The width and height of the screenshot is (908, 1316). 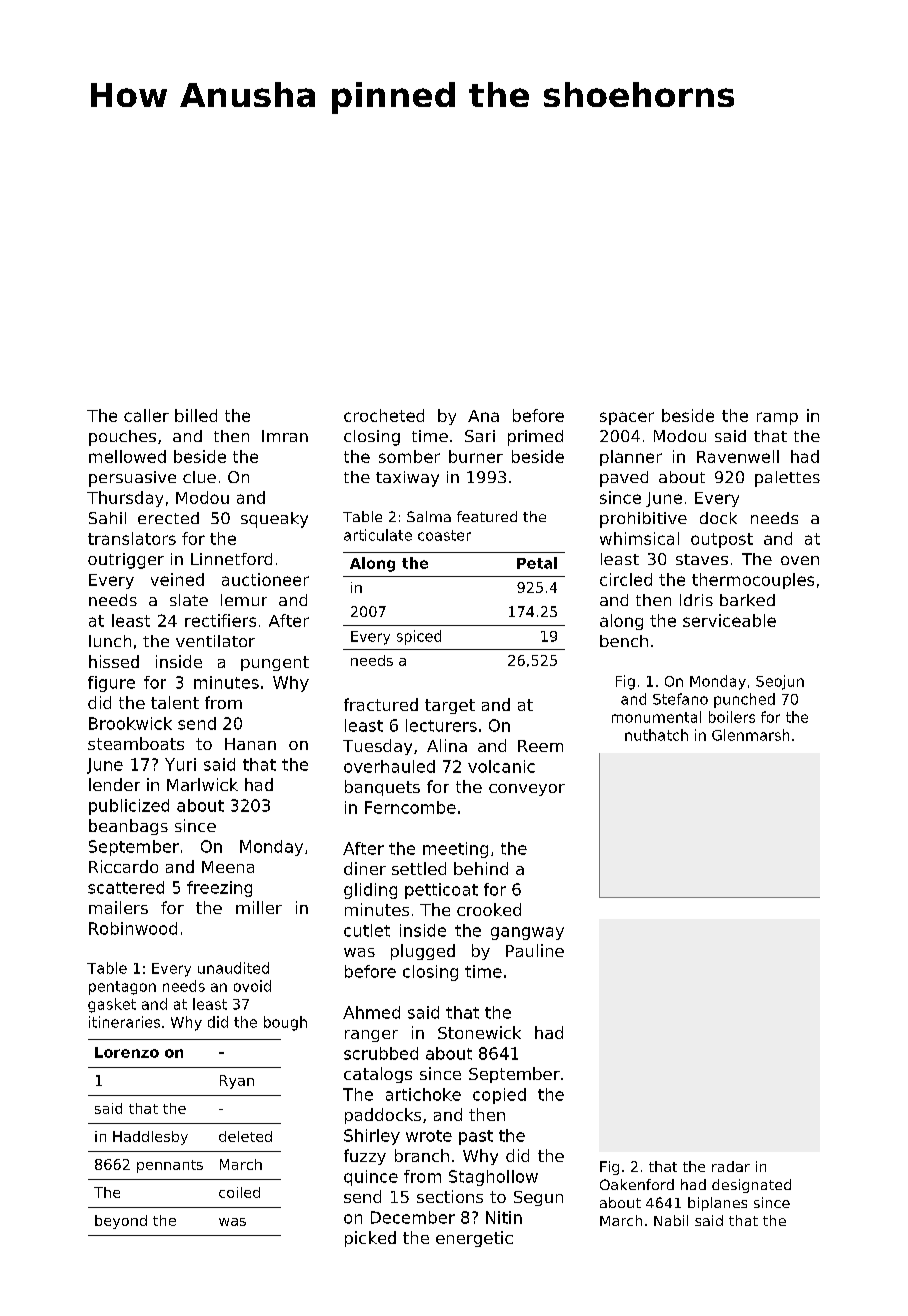 I want to click on Petal, so click(x=537, y=563).
